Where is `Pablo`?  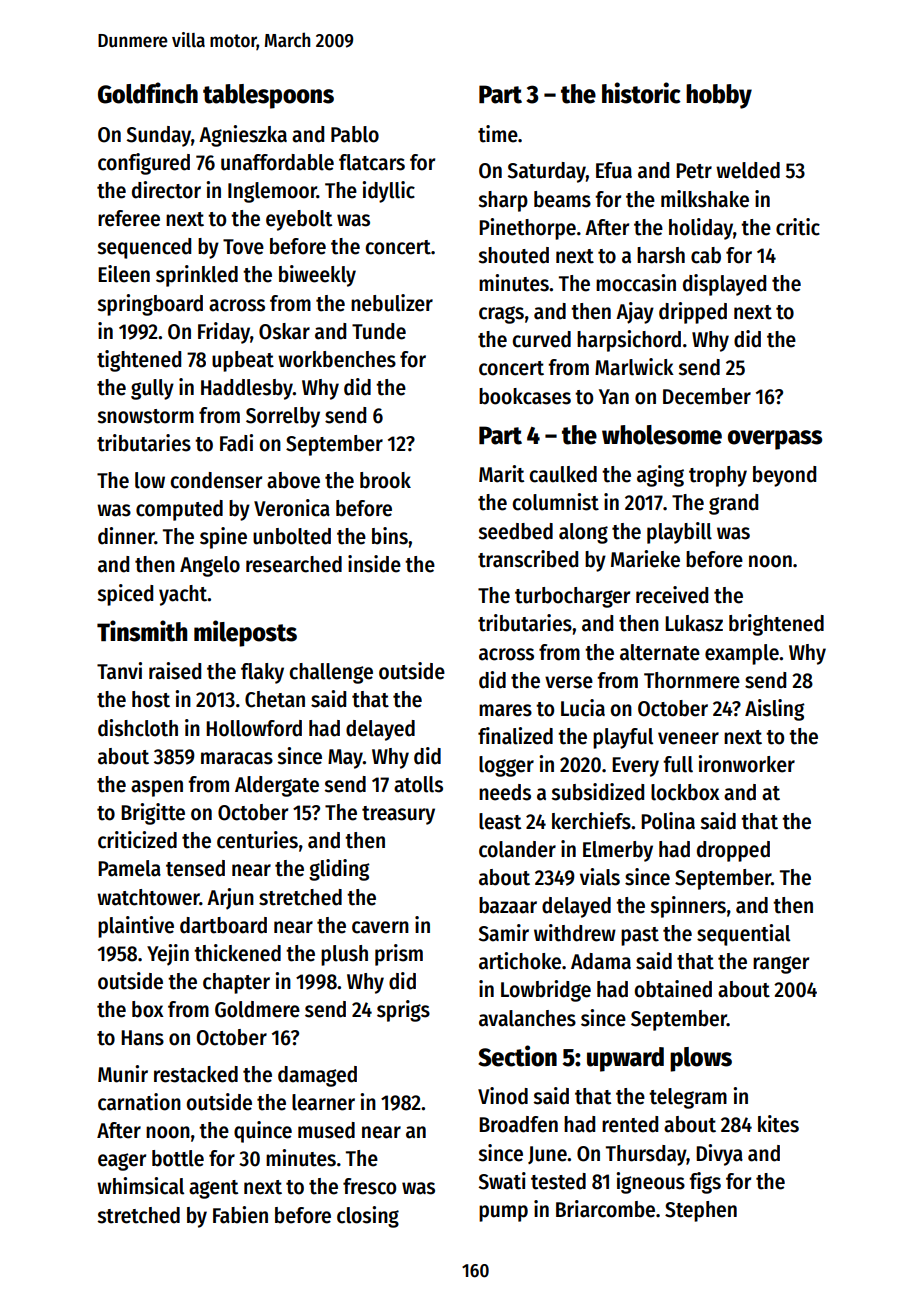 Pablo is located at coordinates (355, 134).
